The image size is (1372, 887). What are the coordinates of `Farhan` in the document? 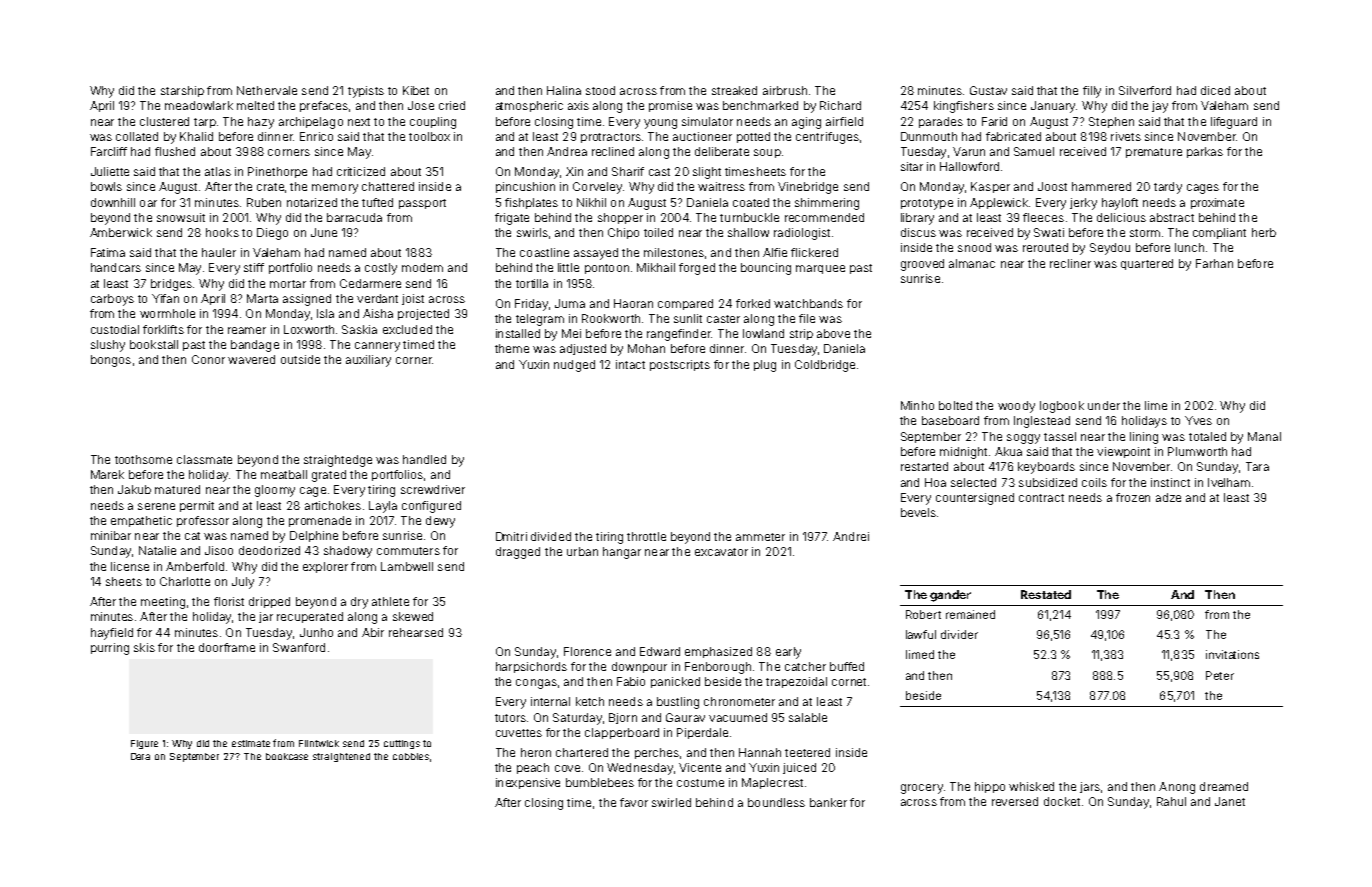 It's located at (1214, 263).
